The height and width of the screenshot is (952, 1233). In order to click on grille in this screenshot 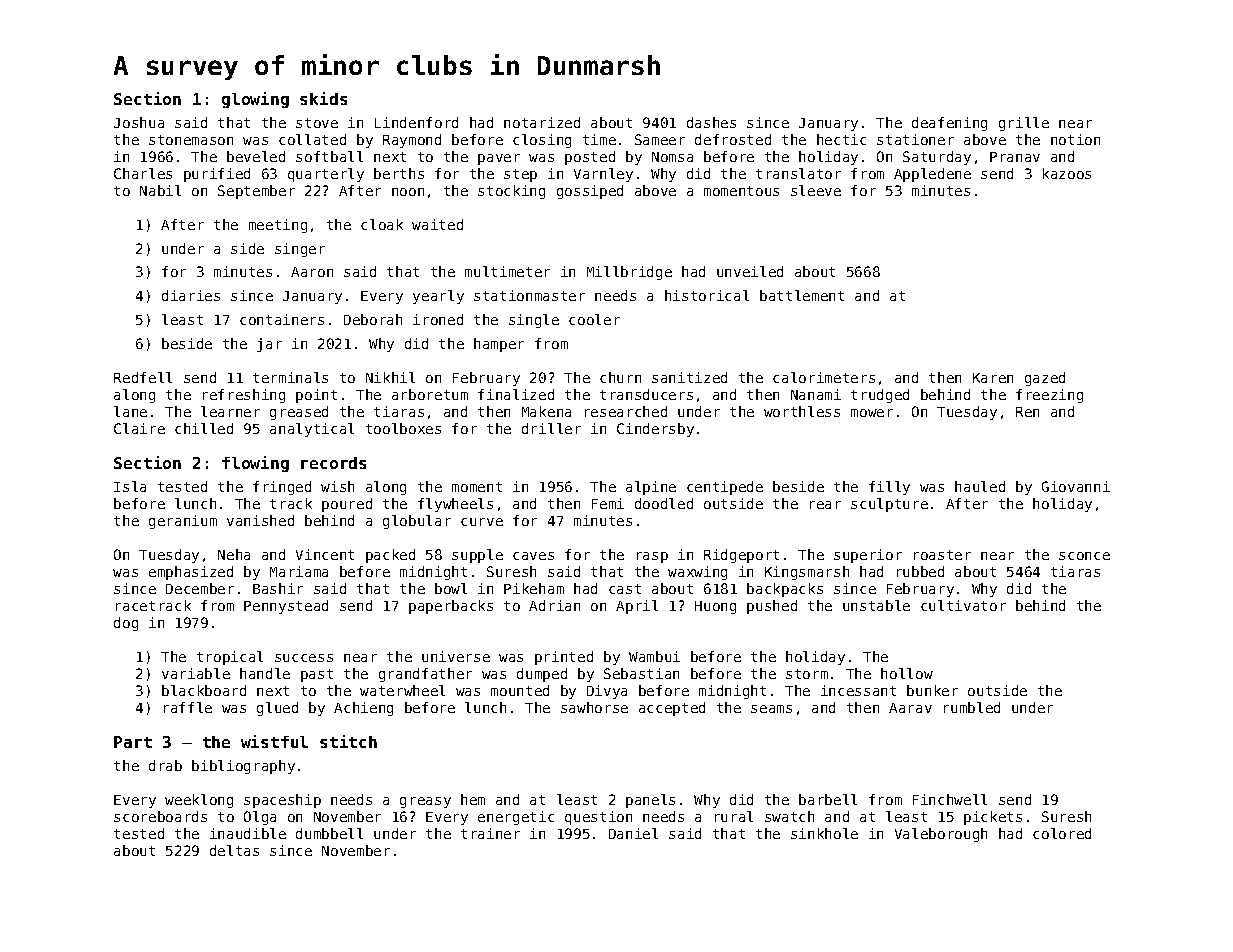, I will do `click(1024, 124)`.
